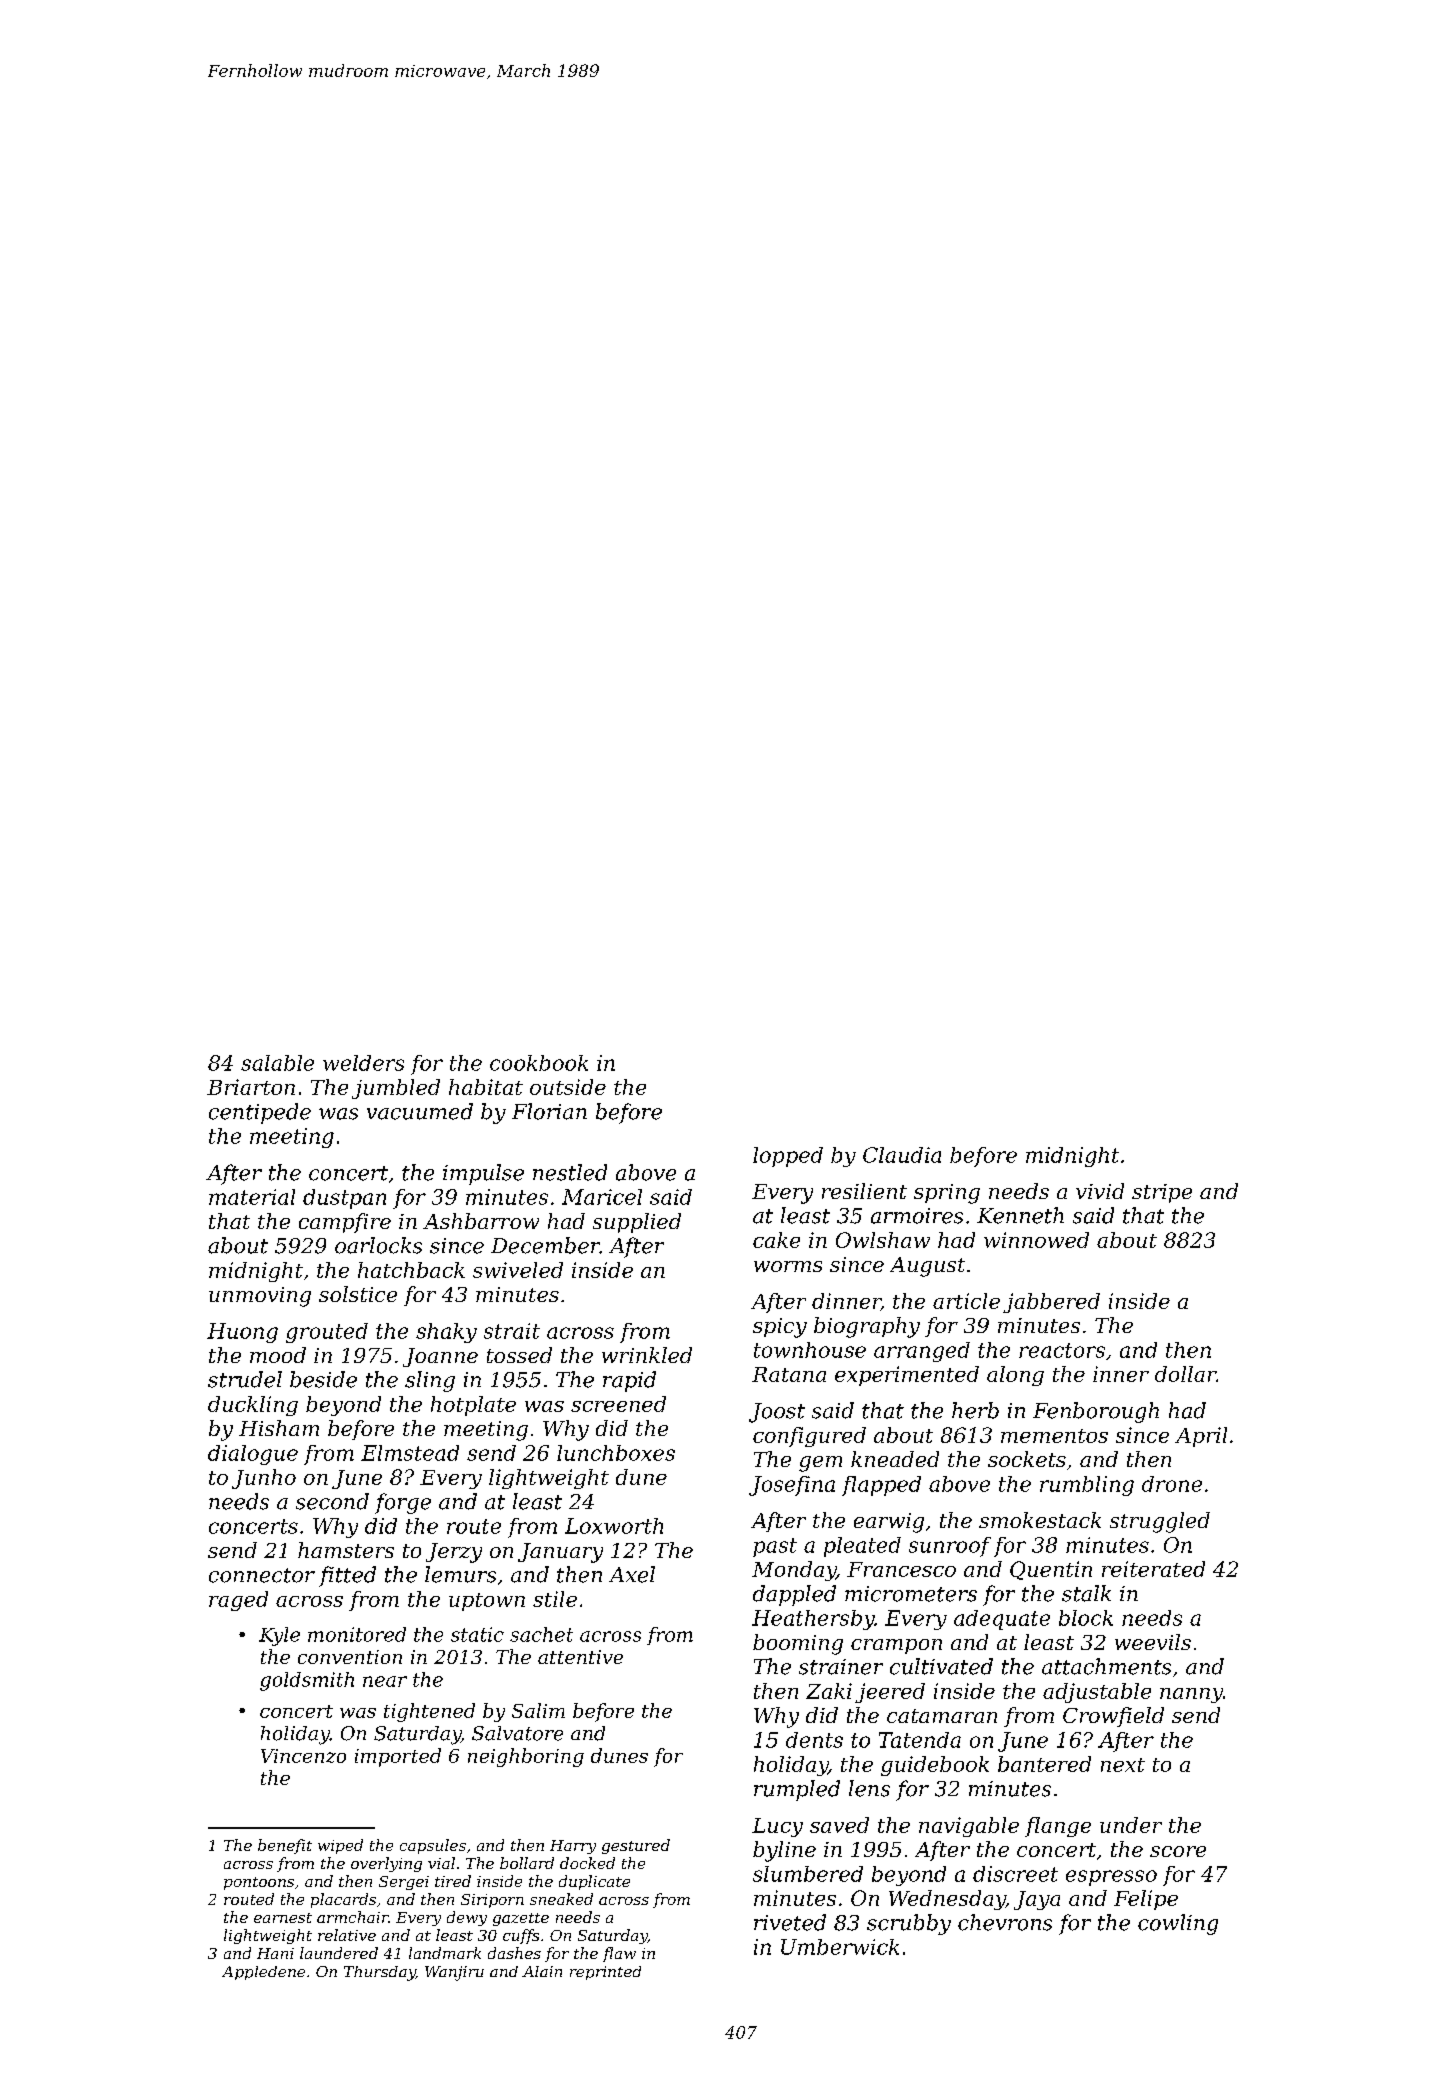 The width and height of the document is (1450, 2100). What do you see at coordinates (902, 1155) in the document?
I see `Claudia` at bounding box center [902, 1155].
